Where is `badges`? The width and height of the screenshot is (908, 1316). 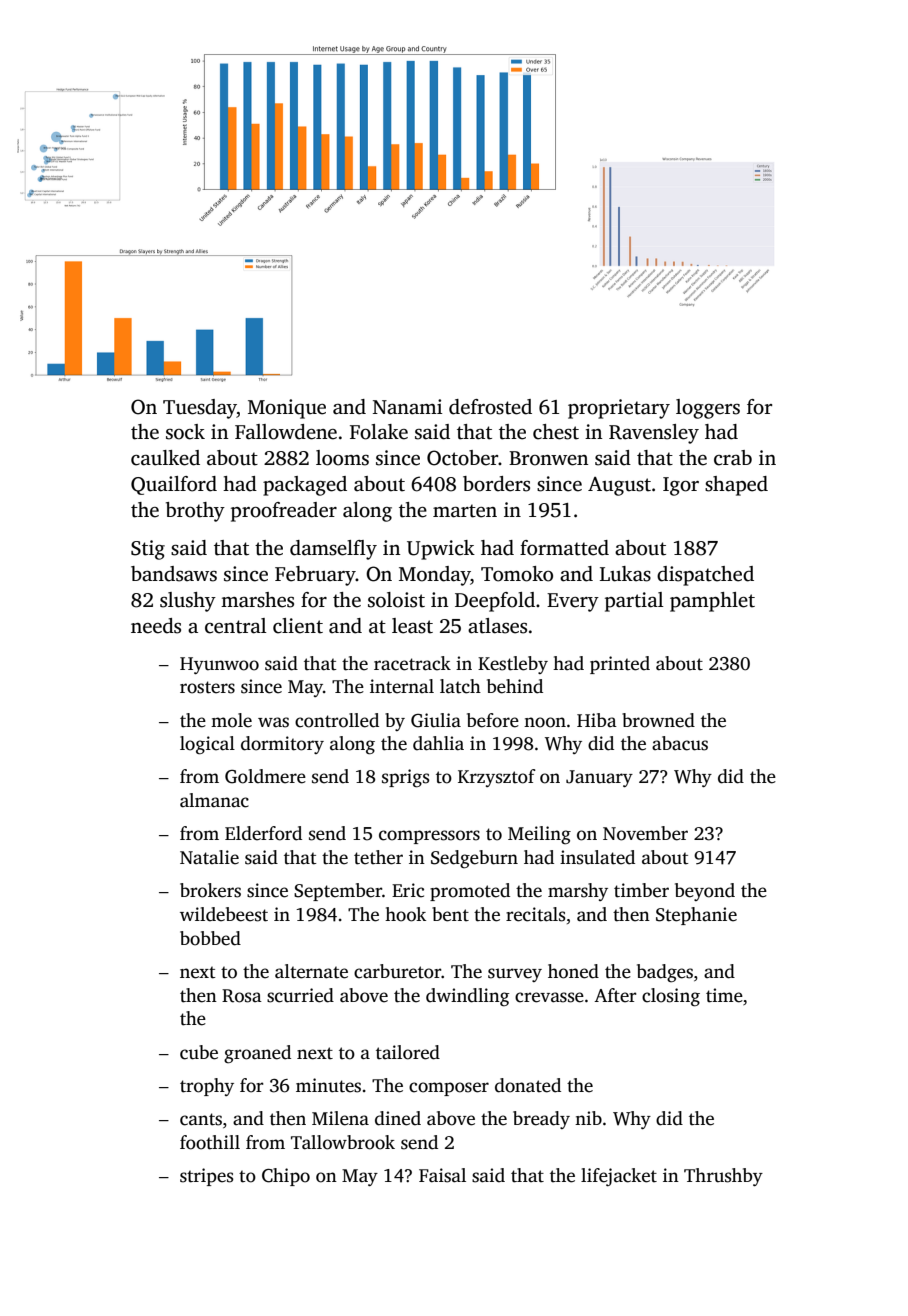
badges is located at coordinates (665, 973).
